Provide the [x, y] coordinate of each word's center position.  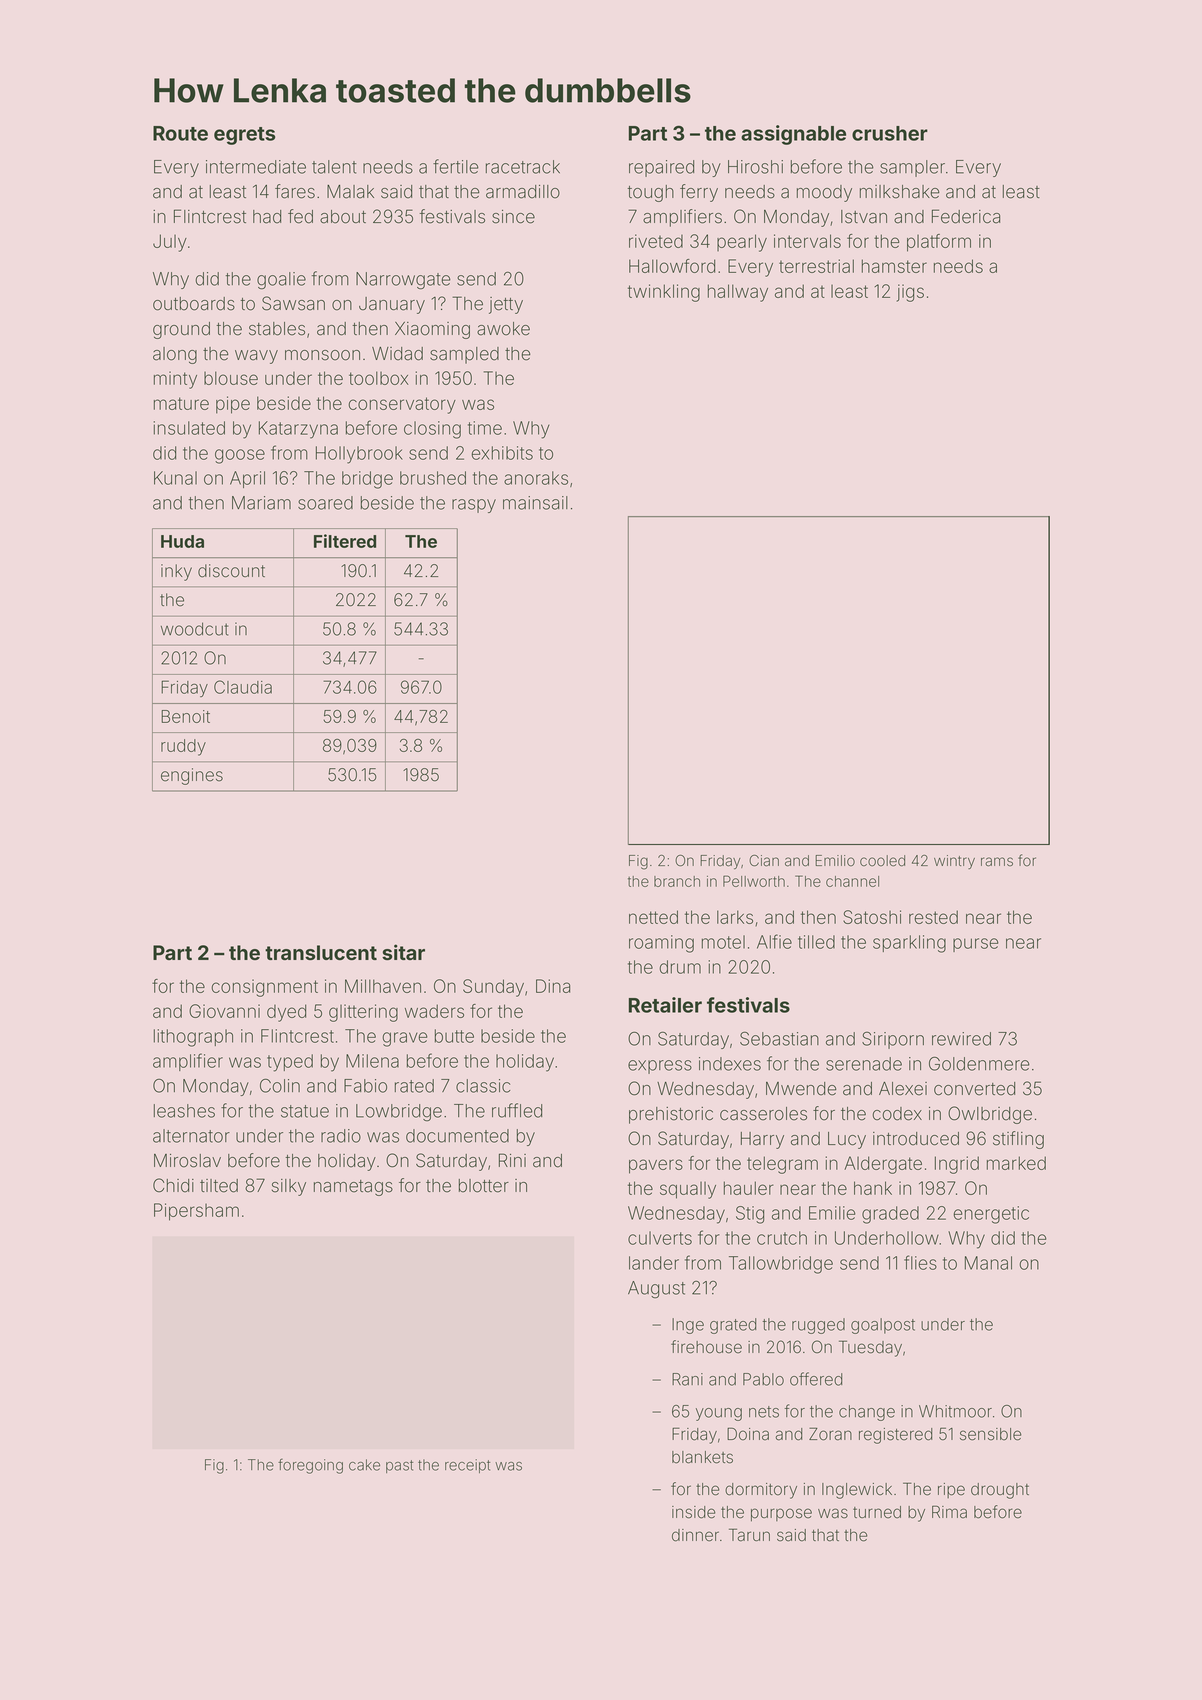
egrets [244, 136]
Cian [764, 861]
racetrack [523, 167]
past [399, 1466]
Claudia [243, 687]
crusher [890, 133]
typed [290, 1063]
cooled [882, 861]
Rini [512, 1160]
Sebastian [779, 1038]
